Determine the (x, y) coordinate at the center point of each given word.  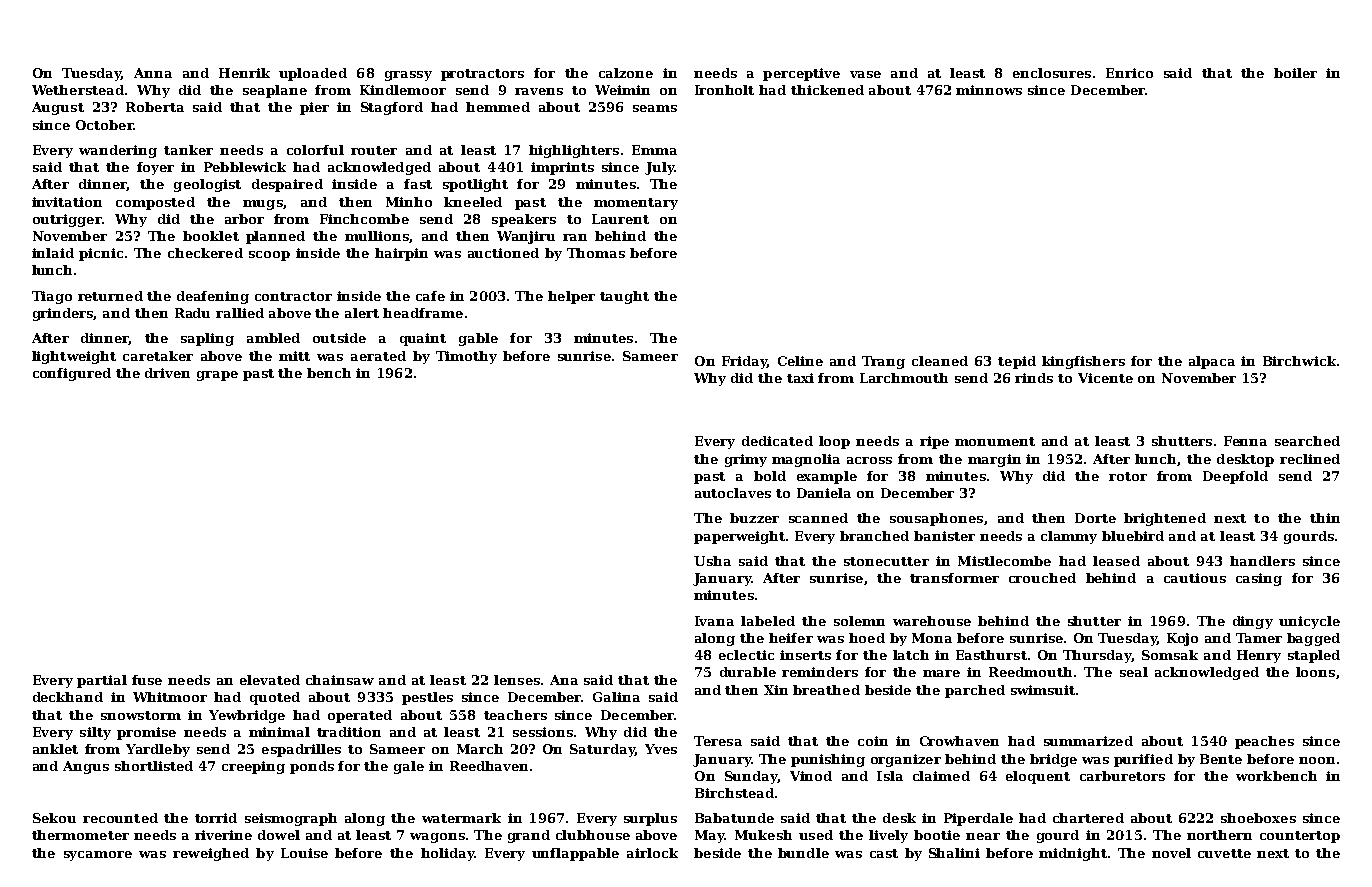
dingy (1253, 622)
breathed (826, 690)
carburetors (1122, 776)
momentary (636, 204)
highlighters (574, 151)
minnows (989, 90)
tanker (188, 150)
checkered (205, 253)
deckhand (68, 697)
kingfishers (1083, 362)
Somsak (1170, 655)
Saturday (602, 750)
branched (874, 536)
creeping (253, 767)
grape (217, 376)
